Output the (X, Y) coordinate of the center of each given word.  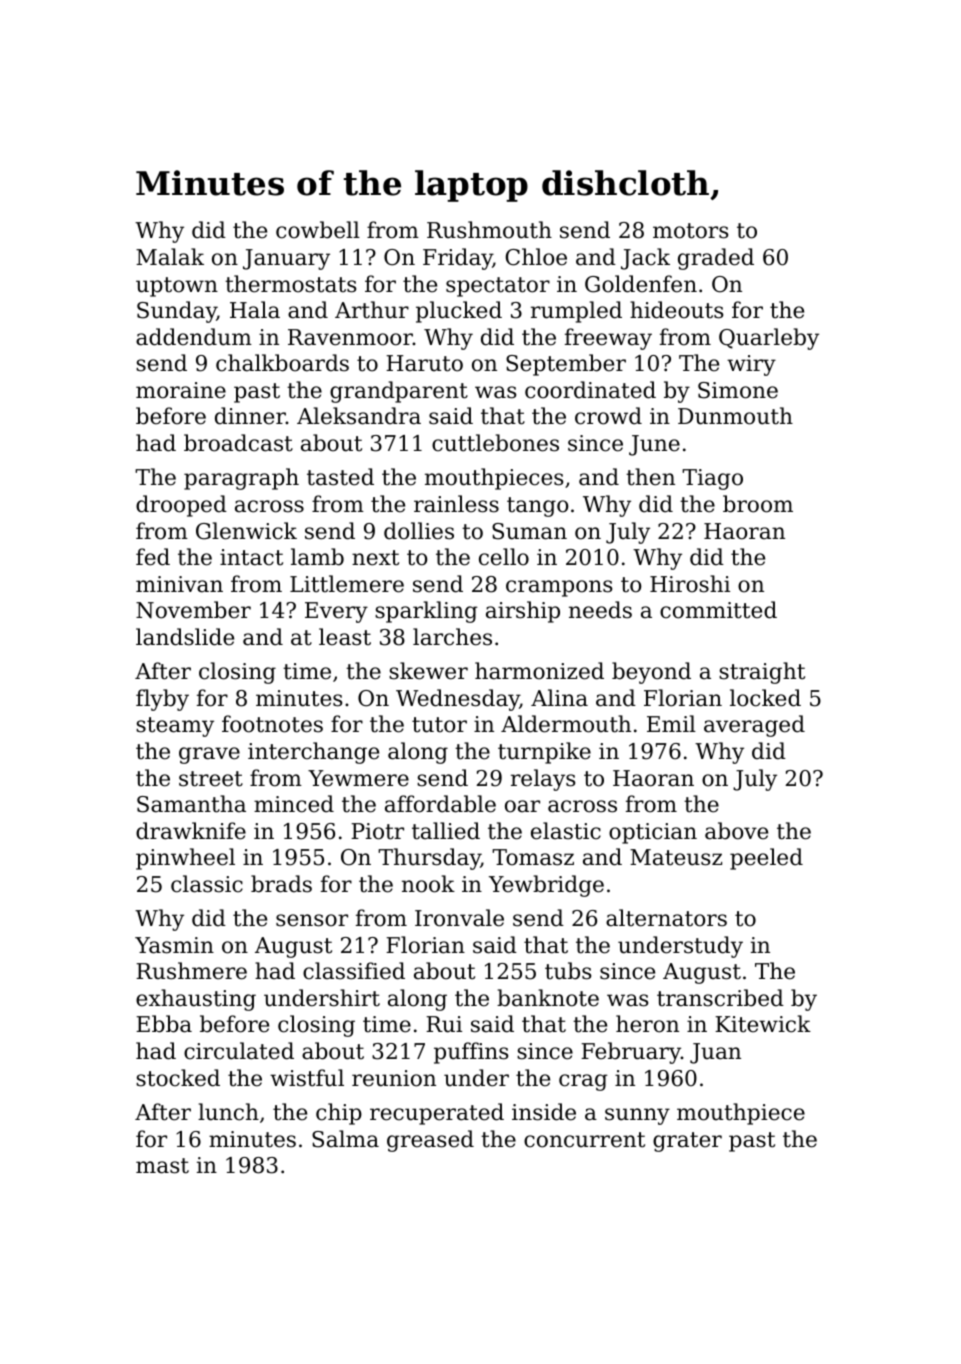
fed (153, 557)
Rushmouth (489, 230)
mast (162, 1166)
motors (690, 231)
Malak (170, 257)
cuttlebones (495, 443)
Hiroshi (690, 584)
